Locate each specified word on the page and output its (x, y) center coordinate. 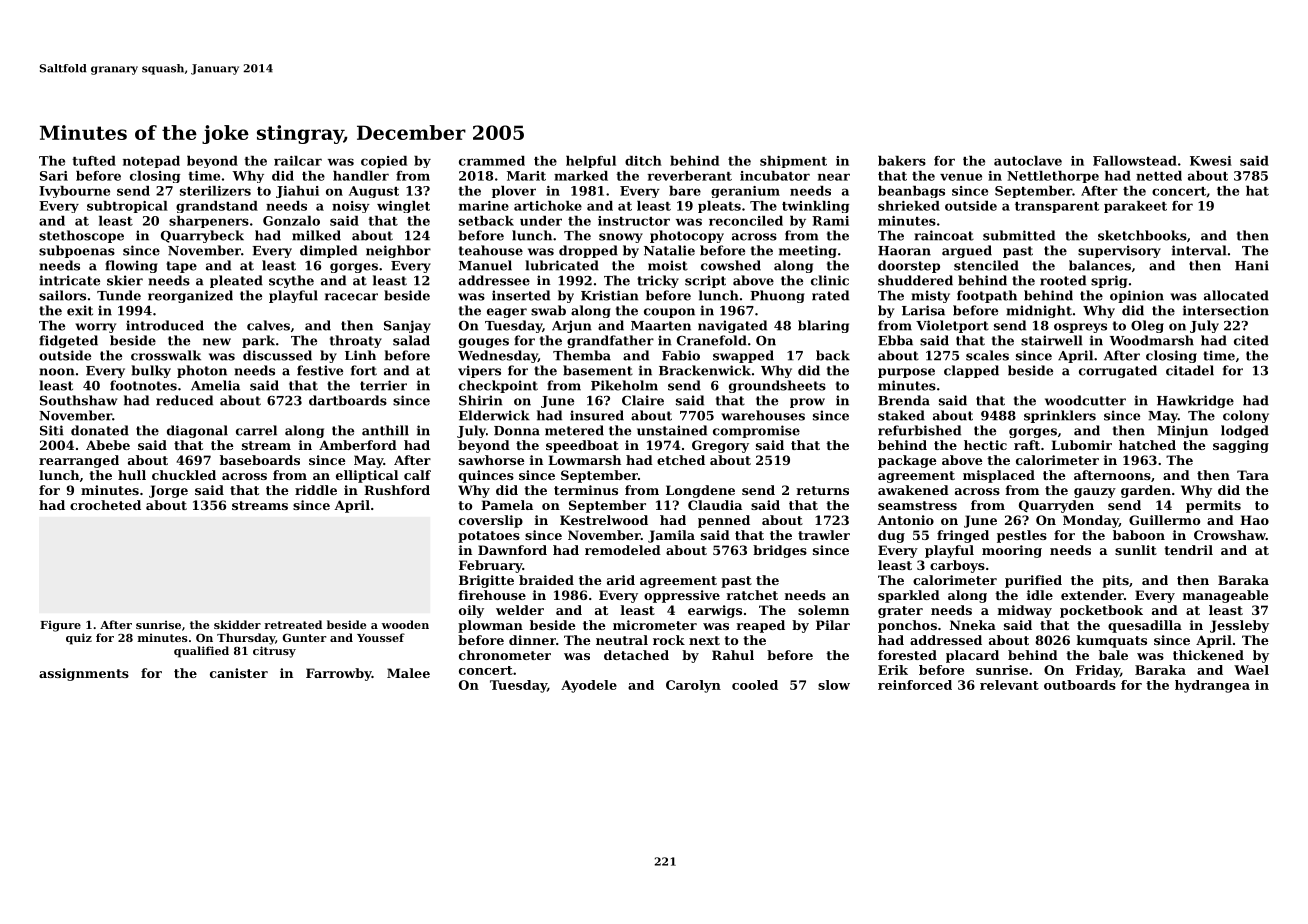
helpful (591, 162)
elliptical (367, 476)
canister (239, 673)
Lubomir (1081, 445)
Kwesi (1211, 161)
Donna (517, 431)
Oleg (1147, 326)
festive (320, 370)
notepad (151, 162)
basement (598, 370)
